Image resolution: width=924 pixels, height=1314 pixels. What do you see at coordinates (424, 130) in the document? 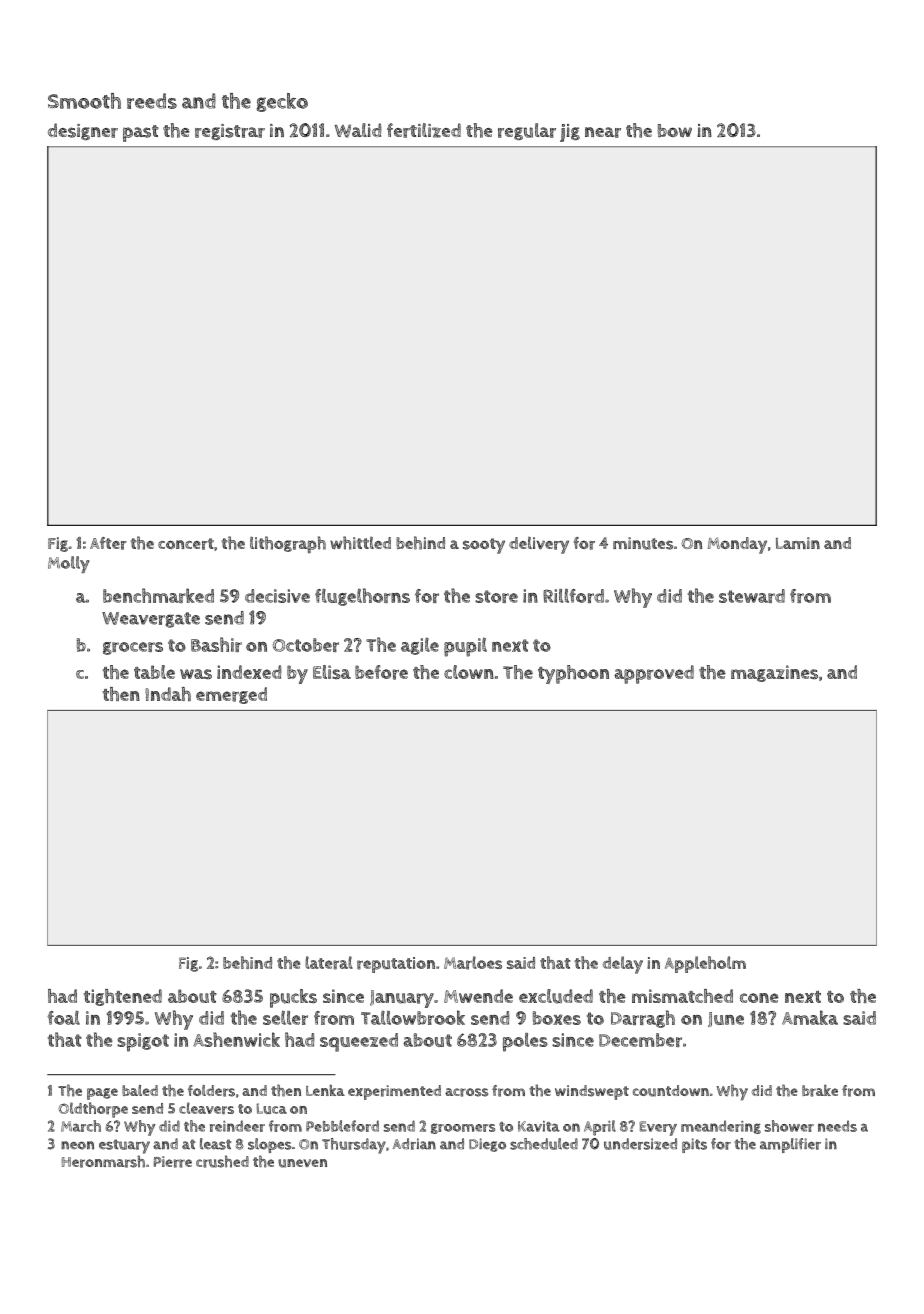
I see `fertilized` at bounding box center [424, 130].
